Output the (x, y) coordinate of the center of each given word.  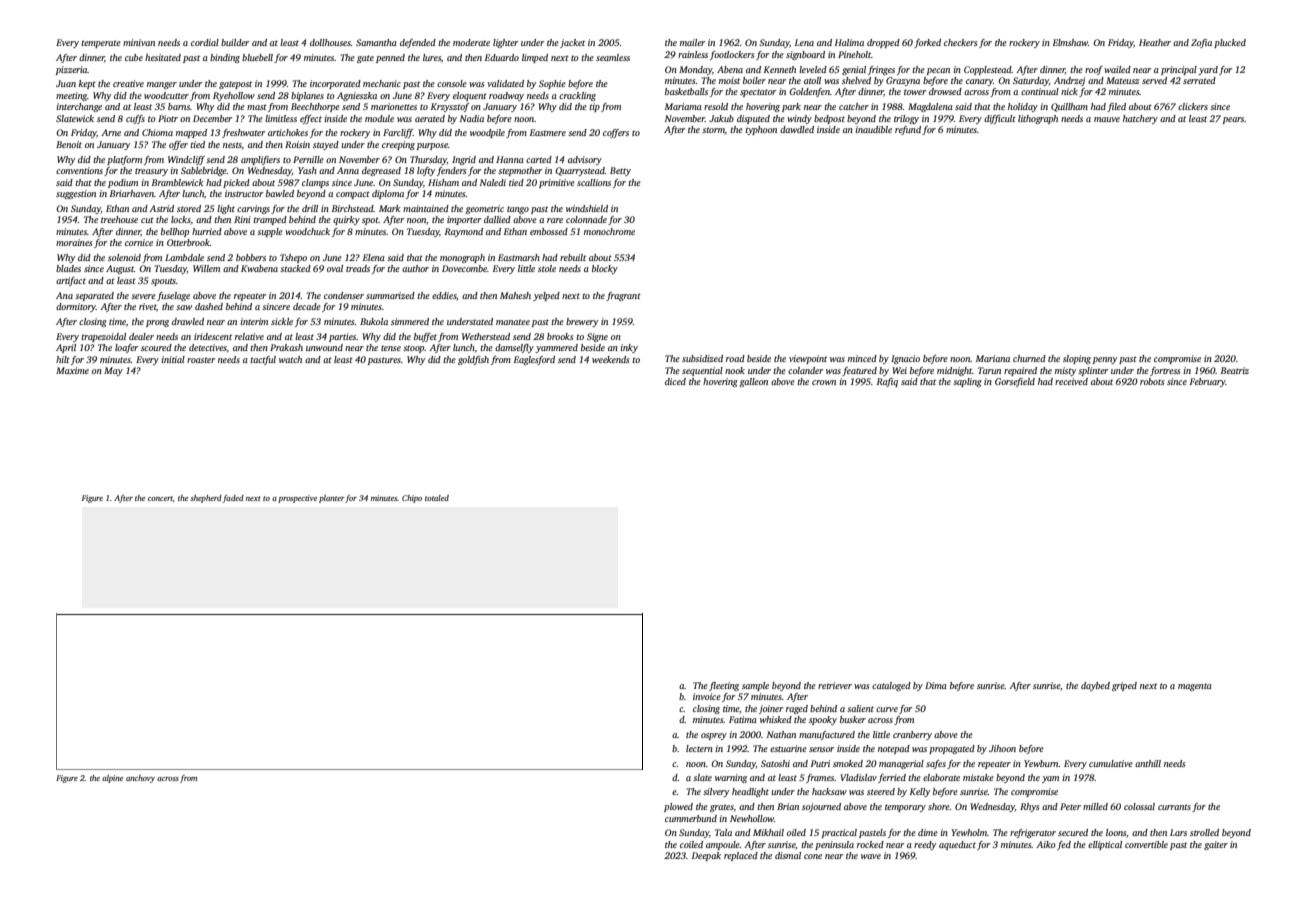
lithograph (1038, 119)
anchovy (140, 779)
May (113, 371)
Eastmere (548, 132)
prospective (297, 499)
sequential (702, 371)
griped (1124, 686)
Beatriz (1235, 370)
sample (755, 686)
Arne (111, 132)
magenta (1195, 687)
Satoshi (775, 763)
